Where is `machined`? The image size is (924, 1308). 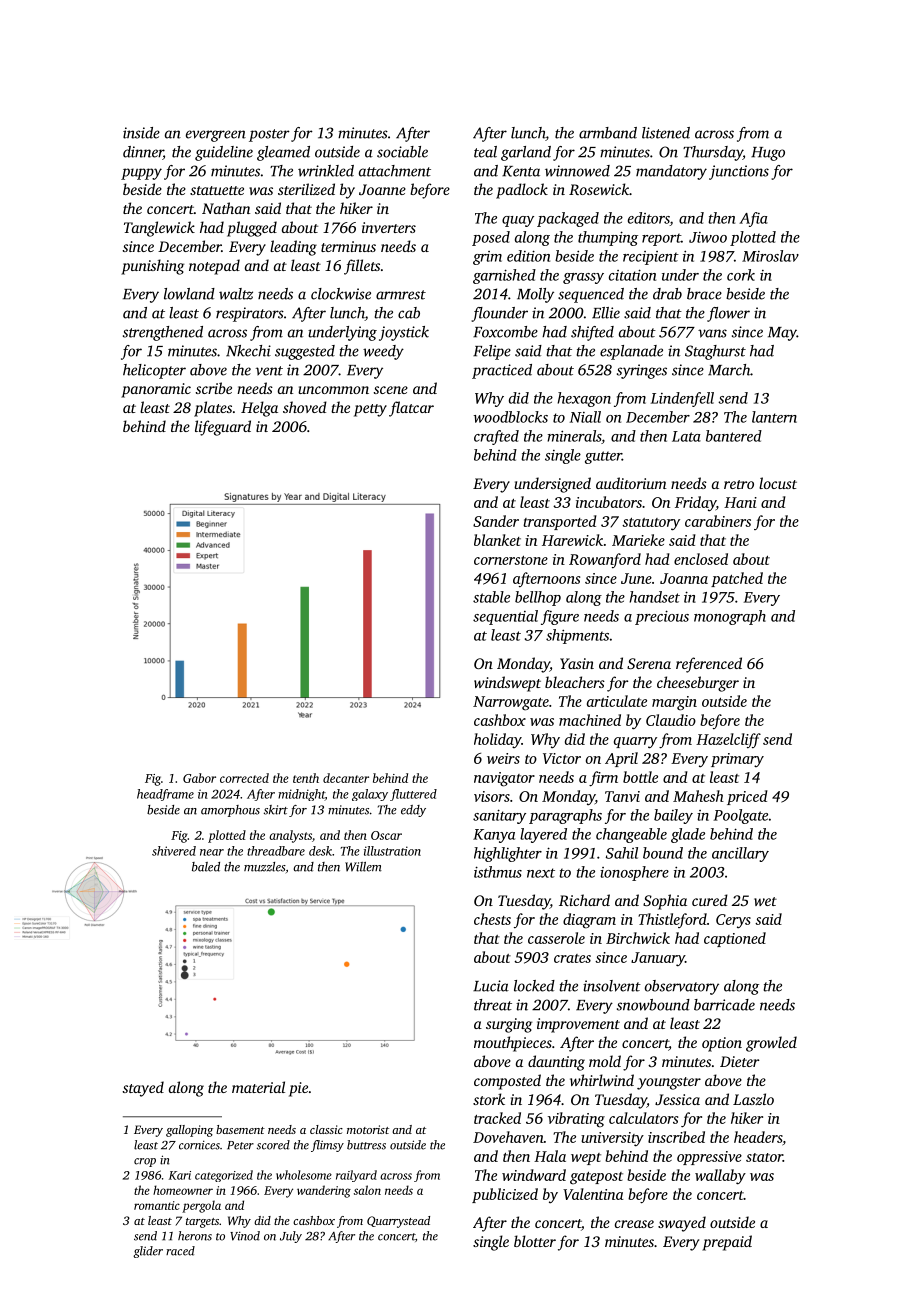 machined is located at coordinates (590, 720).
